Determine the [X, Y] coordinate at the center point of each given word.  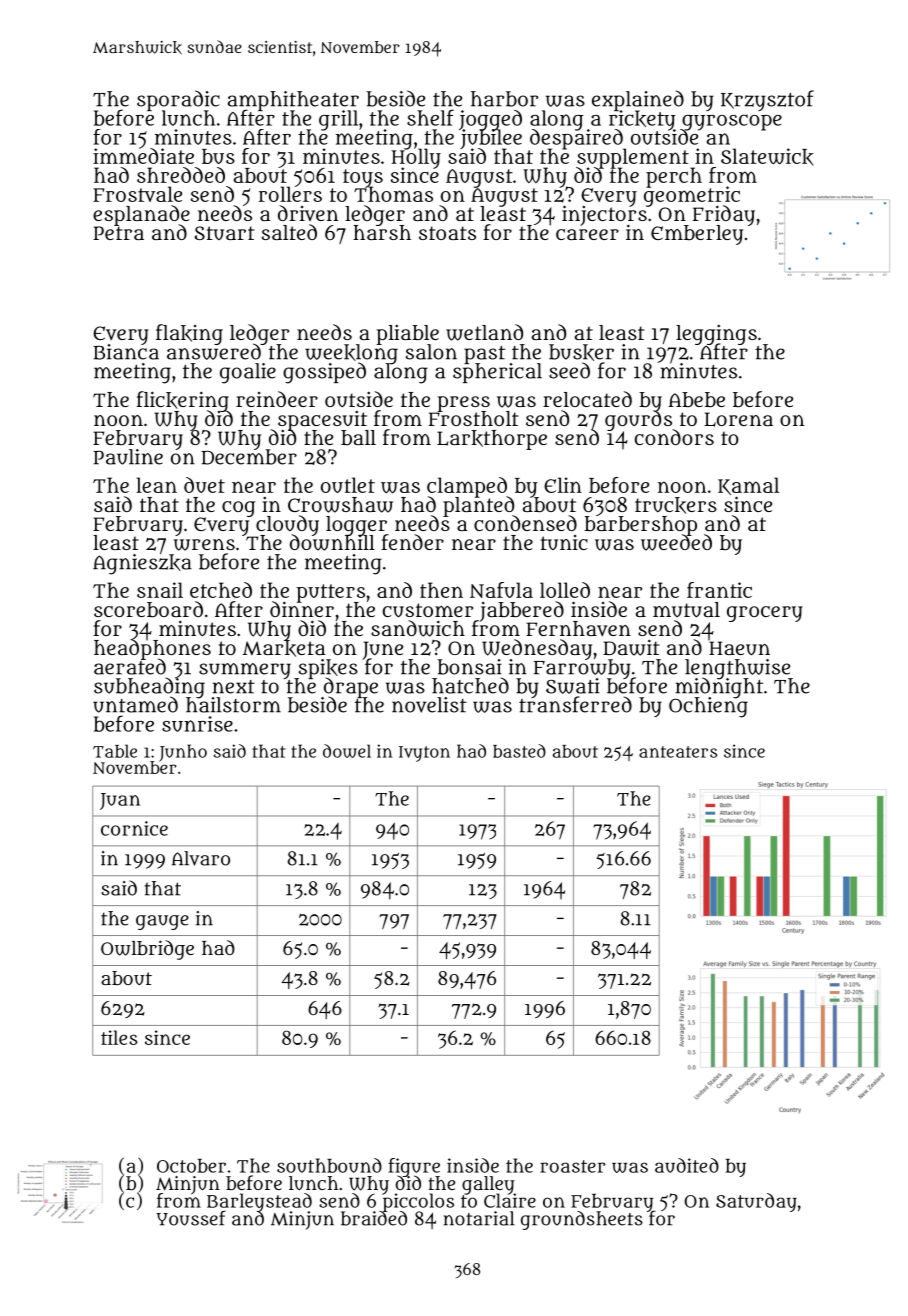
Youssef [191, 1218]
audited [687, 1165]
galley [488, 1185]
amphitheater [293, 100]
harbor [504, 99]
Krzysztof [767, 100]
